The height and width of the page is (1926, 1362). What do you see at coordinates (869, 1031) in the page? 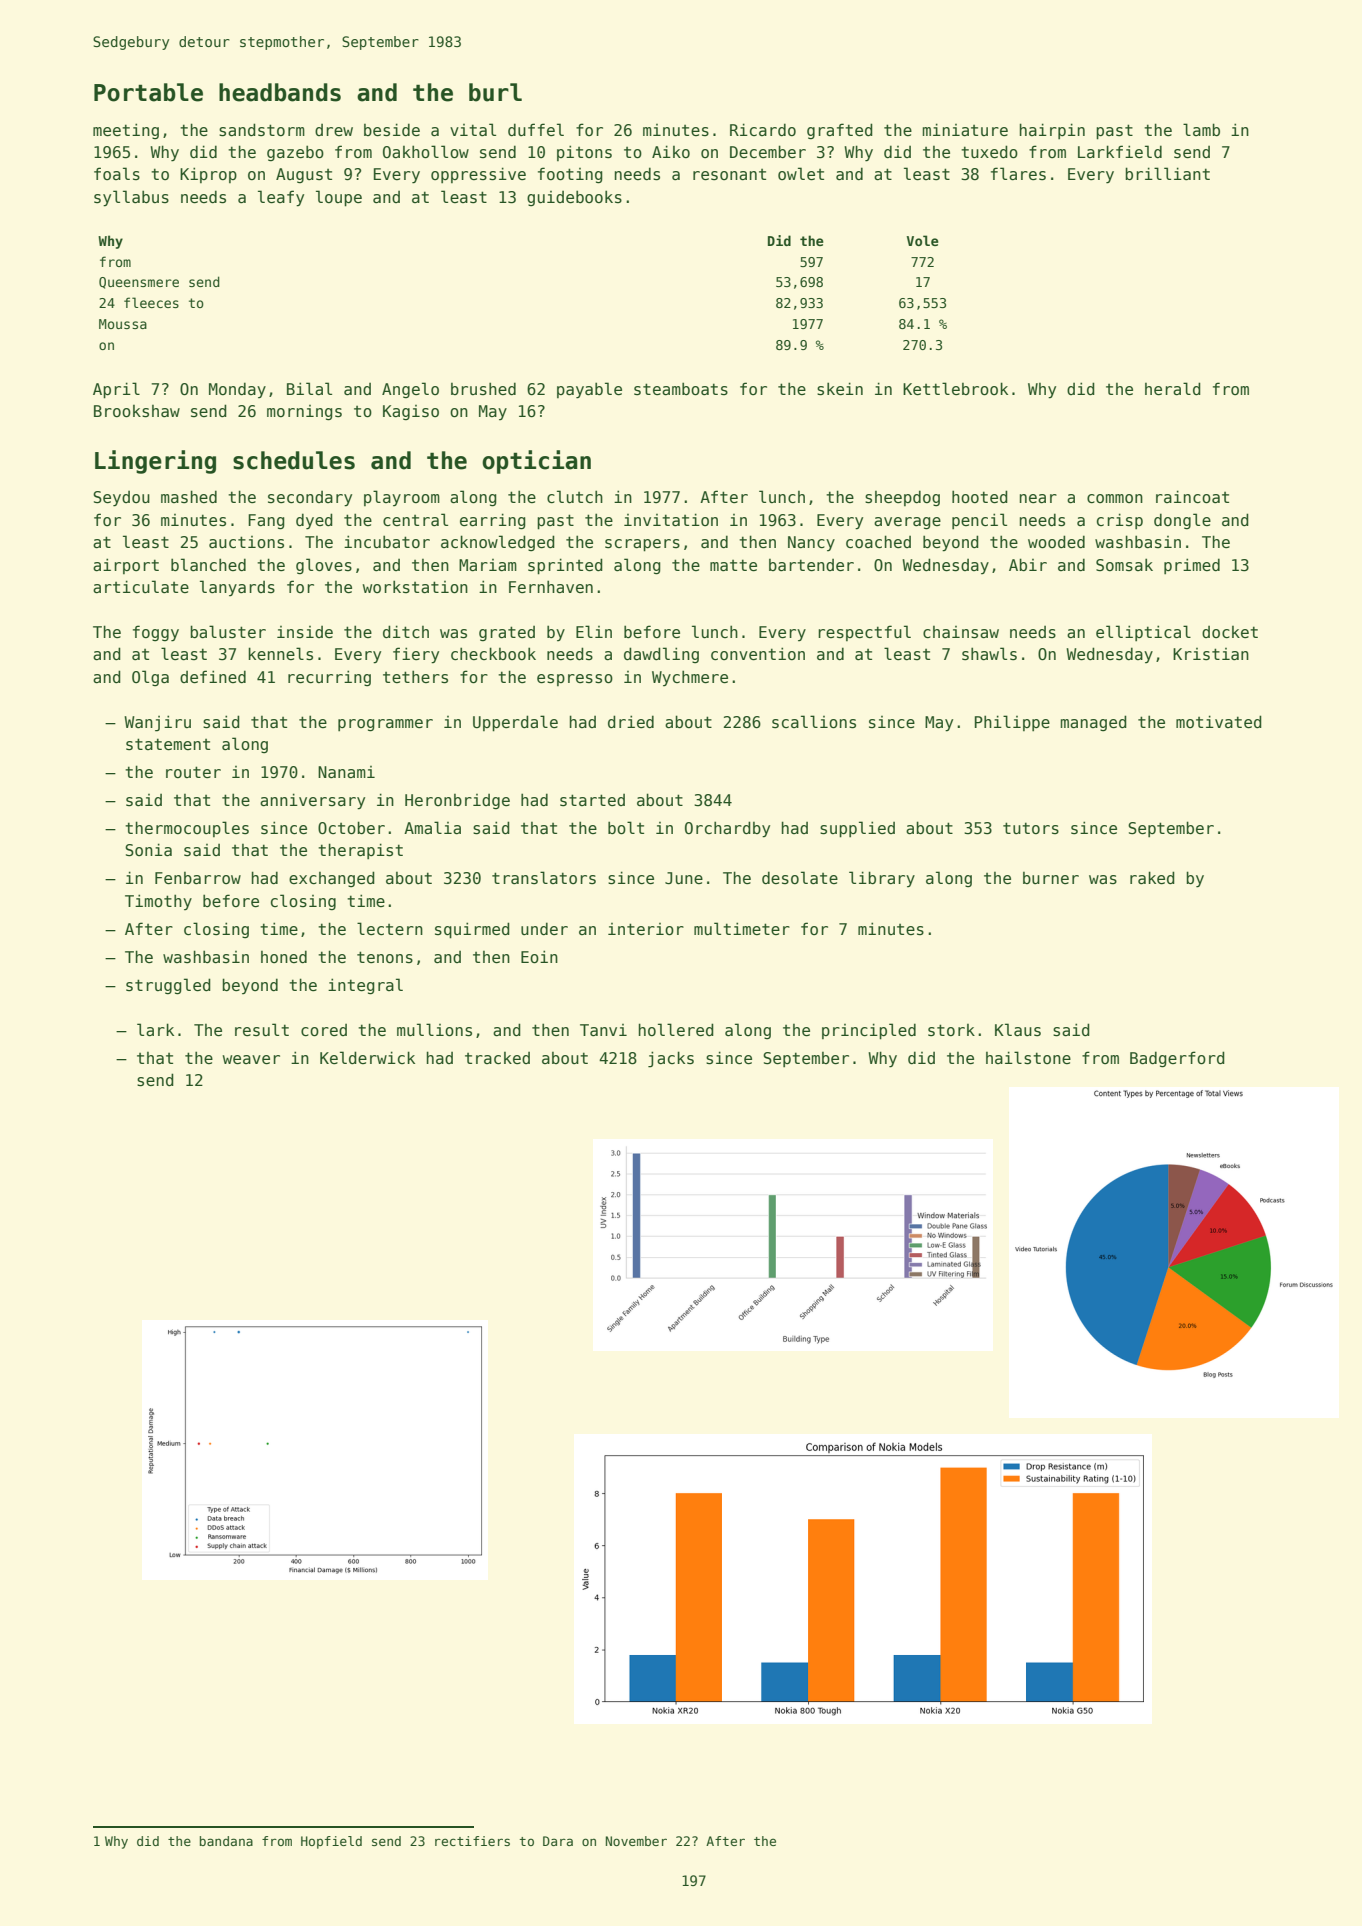
I see `principled` at bounding box center [869, 1031].
